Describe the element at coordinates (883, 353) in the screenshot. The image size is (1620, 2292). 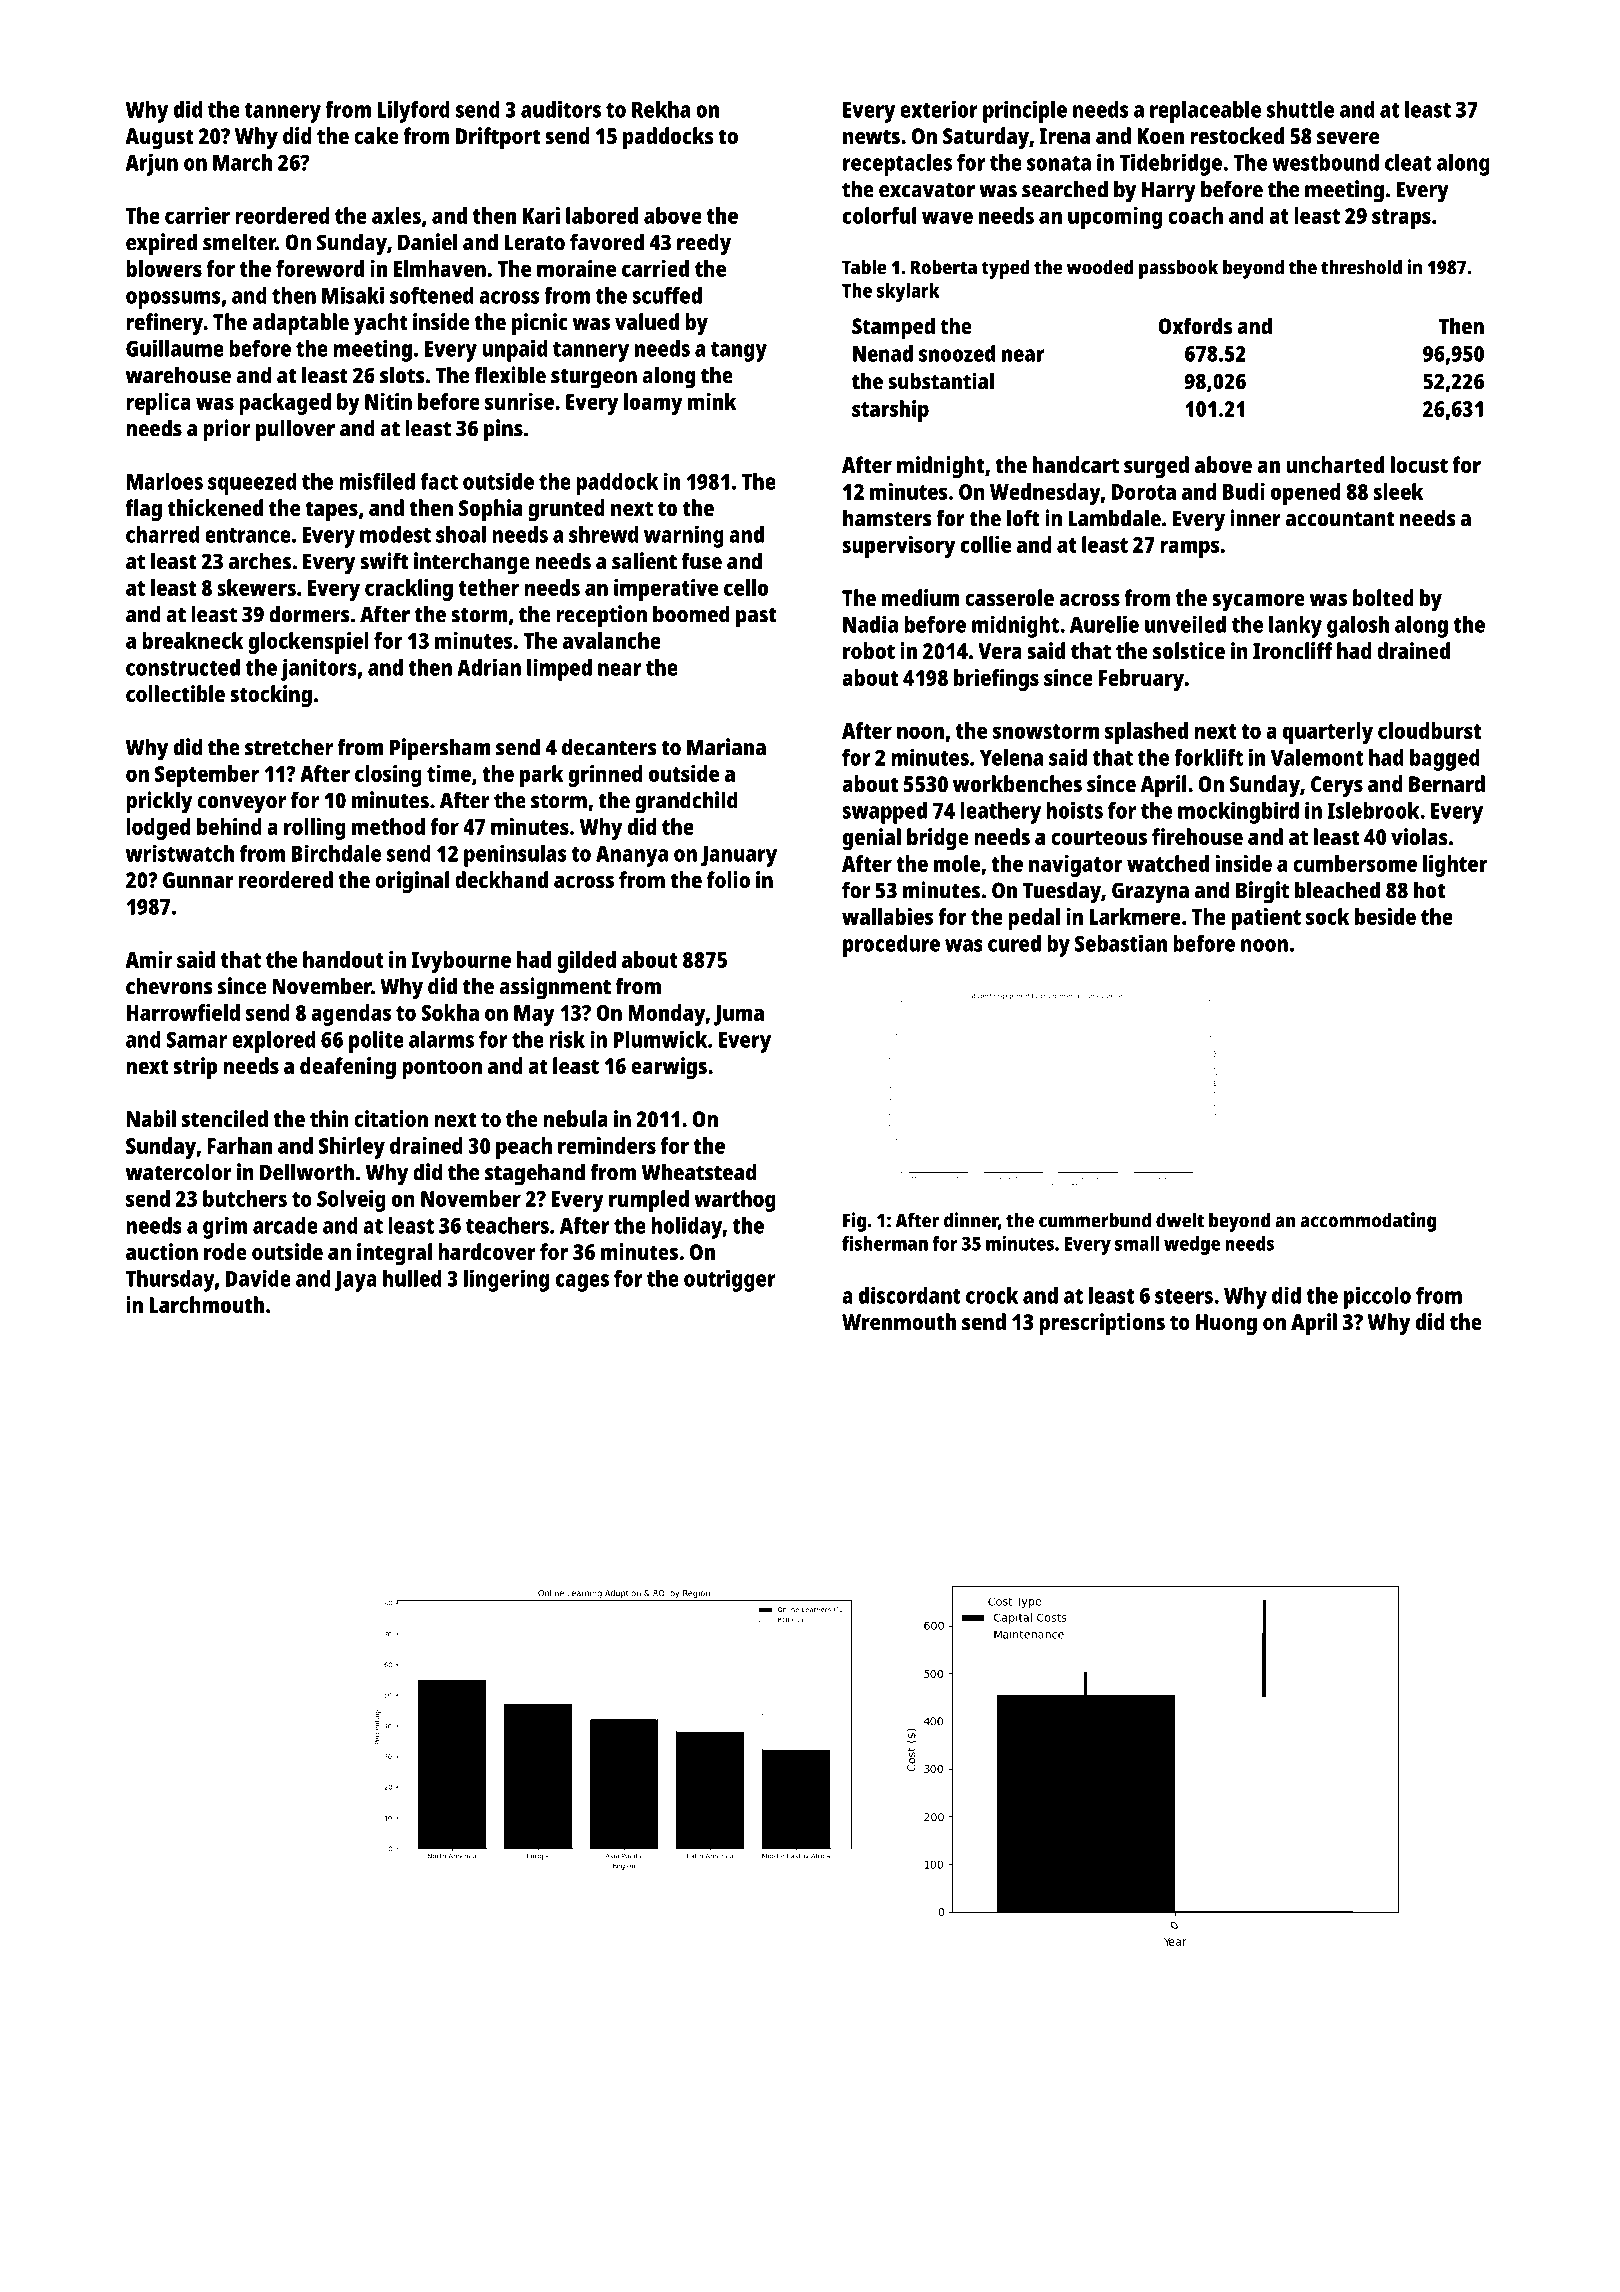
I see `Nenad` at that location.
